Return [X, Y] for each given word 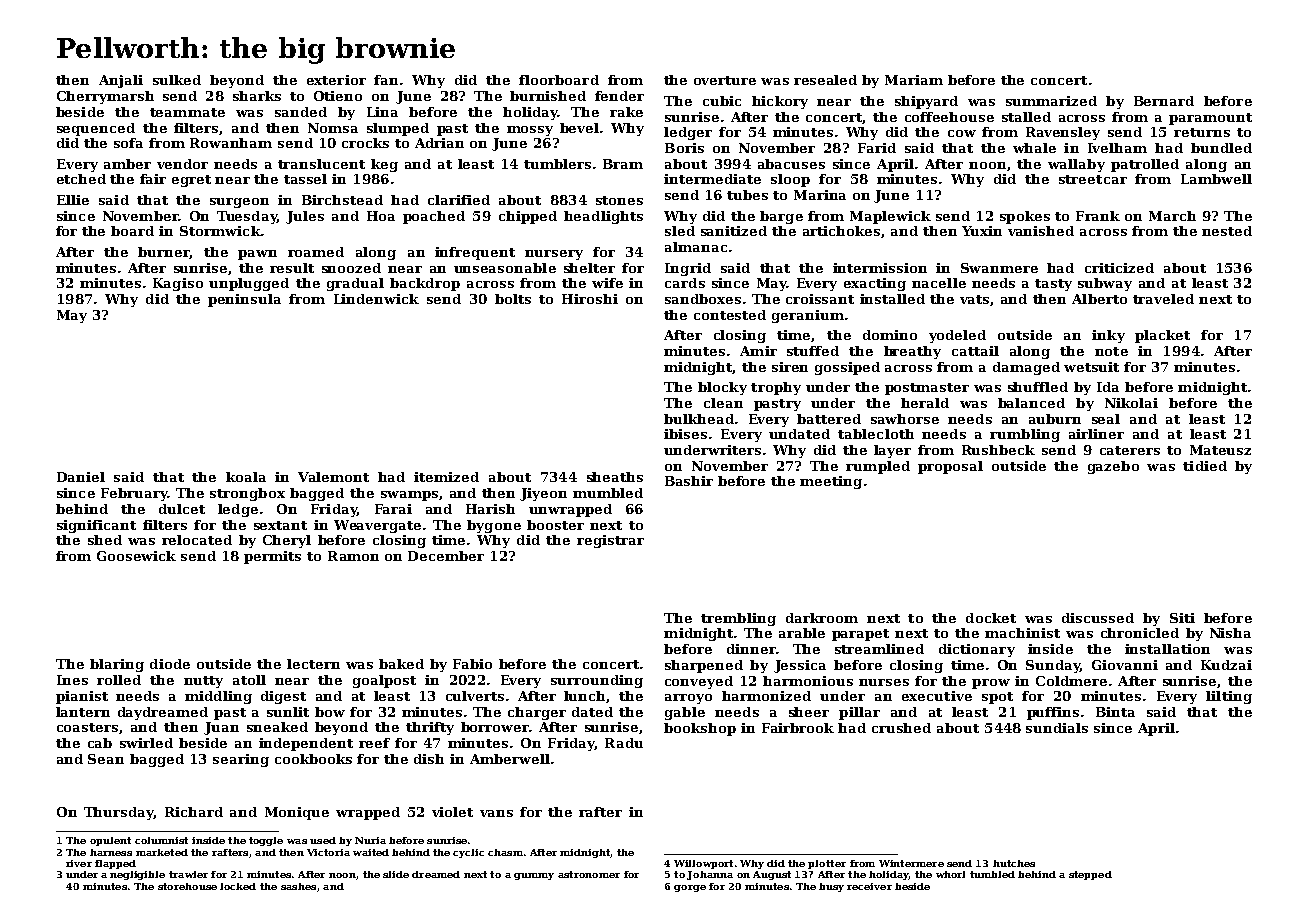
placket [1162, 336]
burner [164, 253]
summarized [1051, 101]
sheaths [615, 477]
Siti [1182, 618]
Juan [221, 728]
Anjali [121, 81]
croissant [820, 299]
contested [730, 315]
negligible [137, 875]
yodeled [957, 336]
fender [619, 96]
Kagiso [178, 284]
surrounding [597, 681]
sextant [280, 525]
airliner [1096, 434]
